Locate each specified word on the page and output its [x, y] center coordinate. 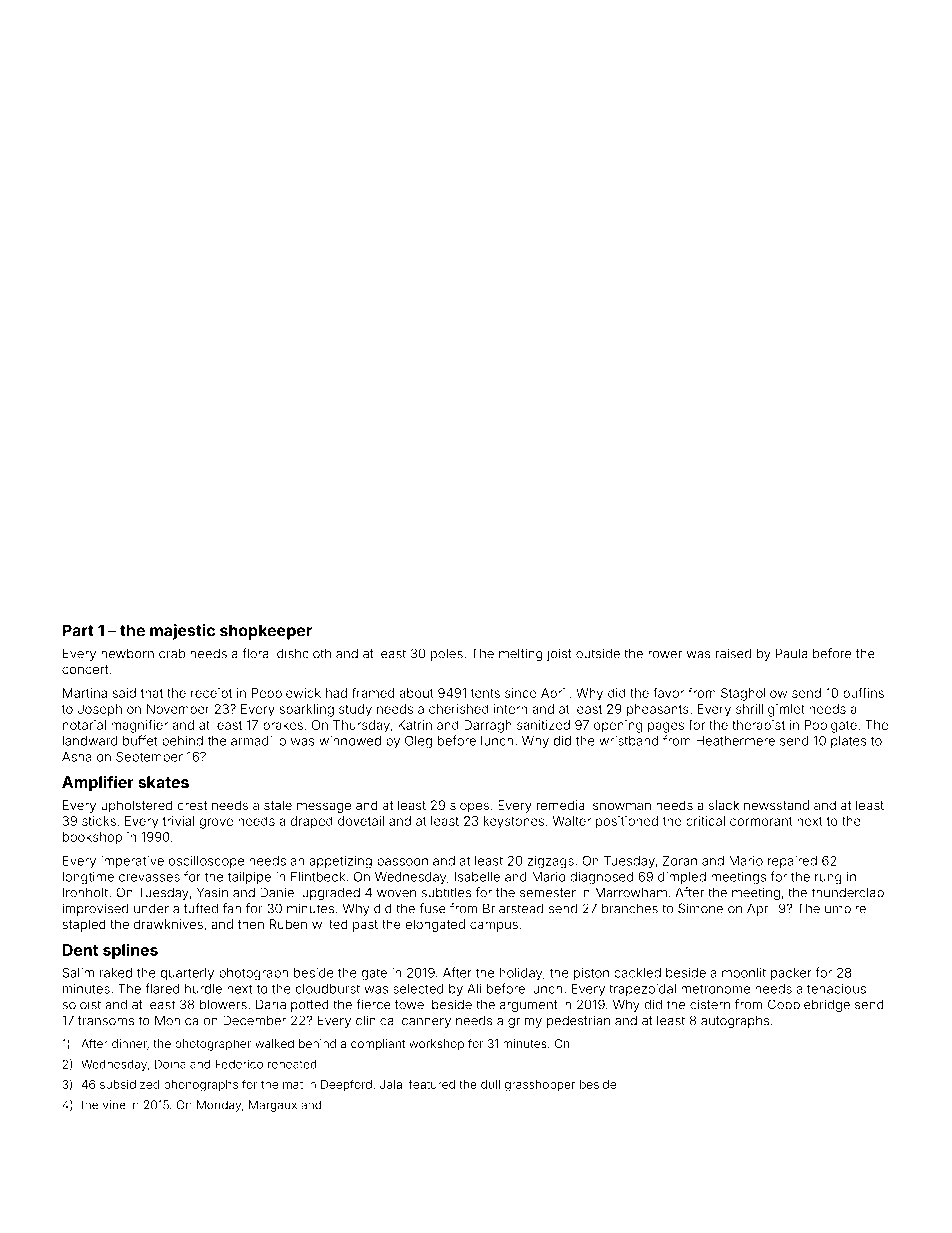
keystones [514, 822]
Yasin [212, 892]
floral [257, 653]
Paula [792, 653]
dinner [129, 1043]
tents [485, 693]
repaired [792, 862]
